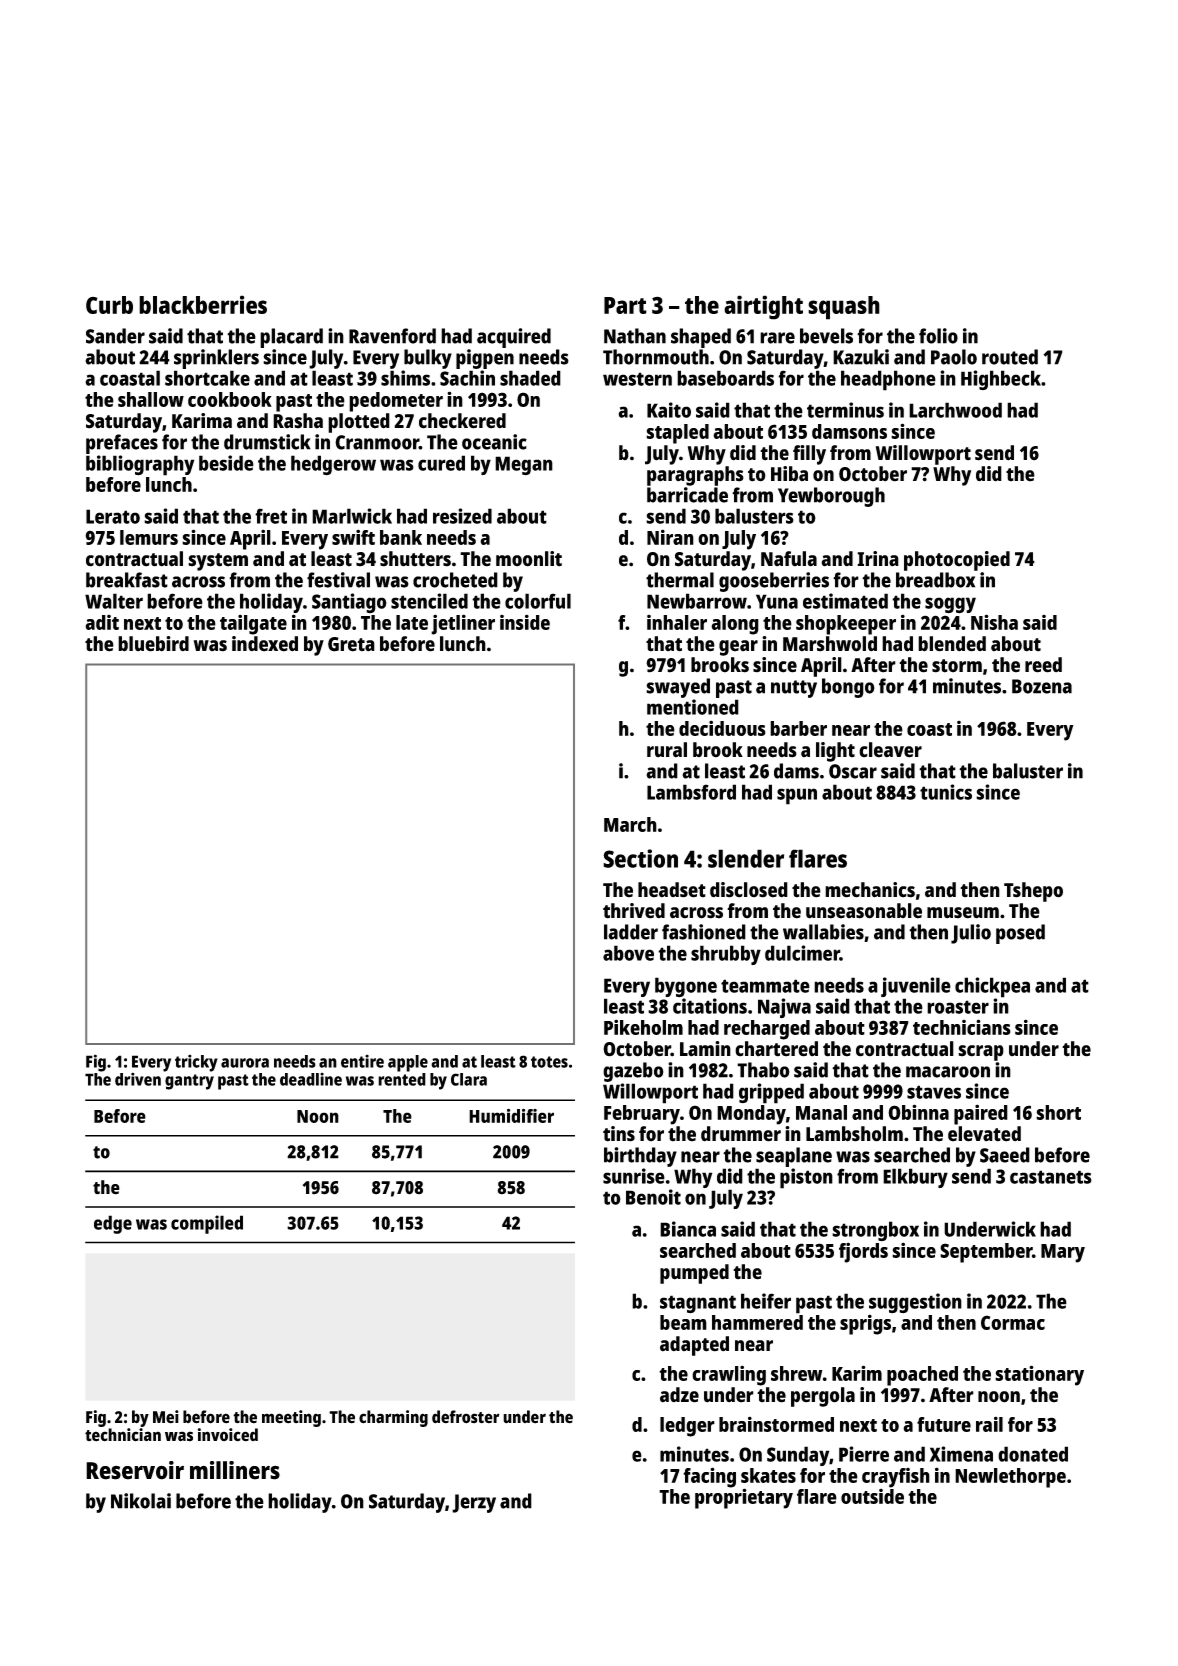  I want to click on paired, so click(981, 1114).
